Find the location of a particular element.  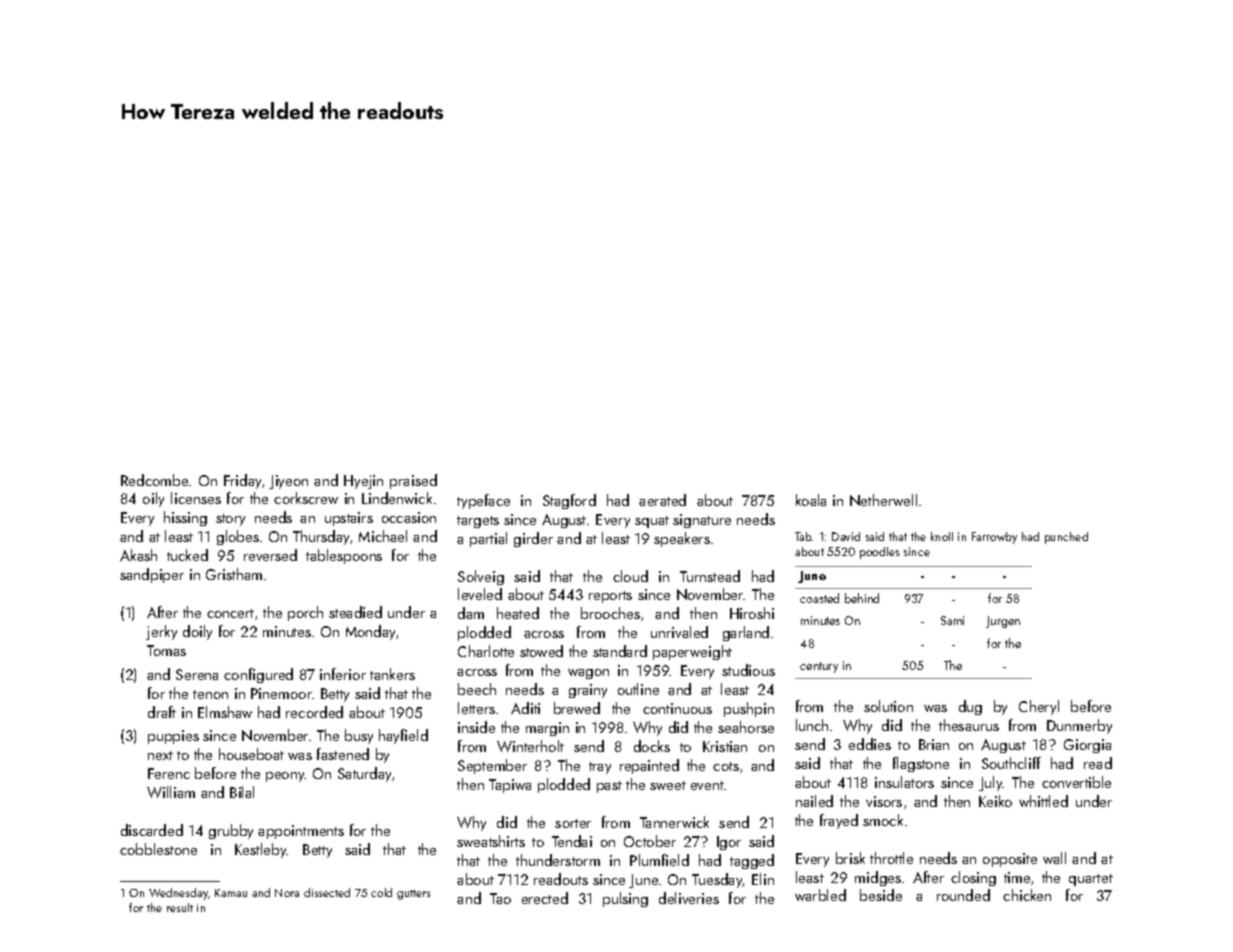

concert is located at coordinates (230, 613).
